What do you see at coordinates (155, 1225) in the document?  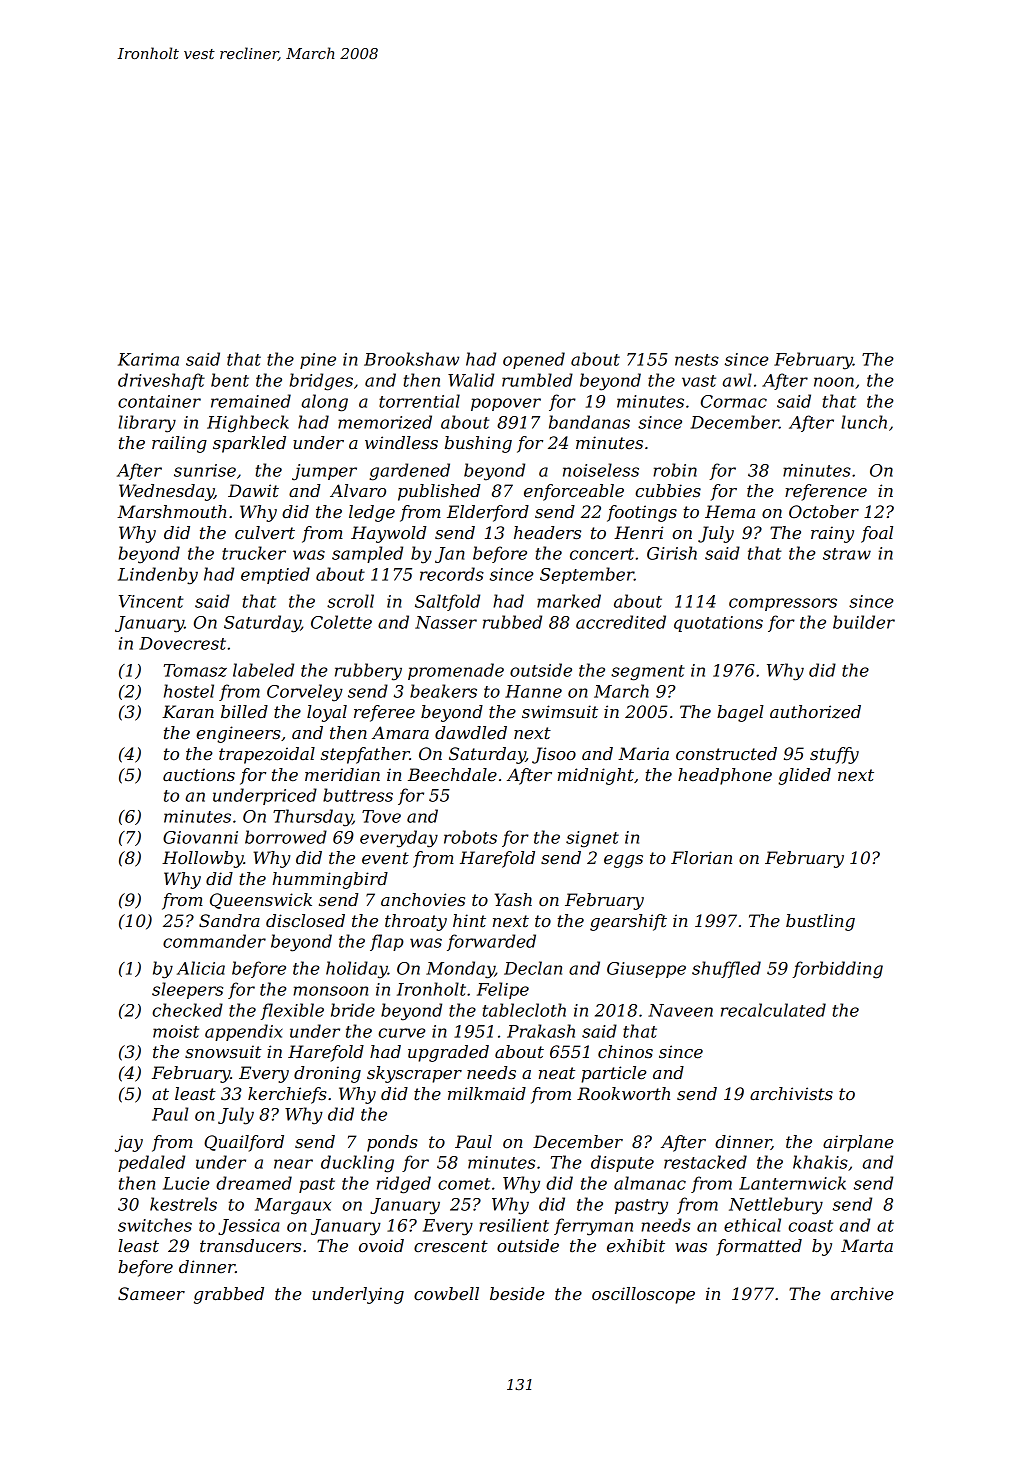 I see `switches` at bounding box center [155, 1225].
